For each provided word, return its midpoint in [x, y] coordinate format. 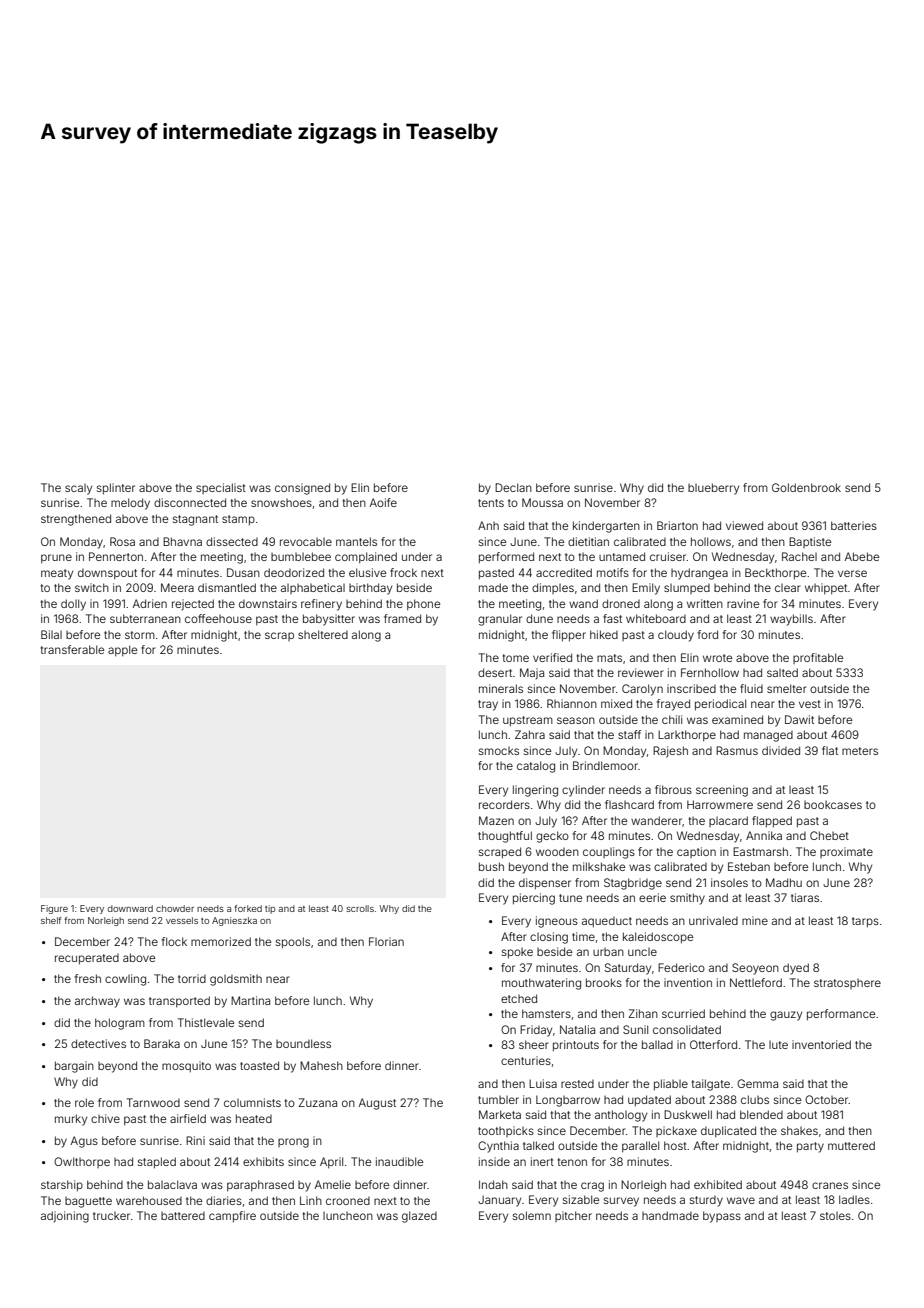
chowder [175, 908]
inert [542, 1161]
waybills [791, 620]
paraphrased [260, 1185]
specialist [221, 488]
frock [403, 572]
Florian [386, 941]
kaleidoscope [658, 938]
